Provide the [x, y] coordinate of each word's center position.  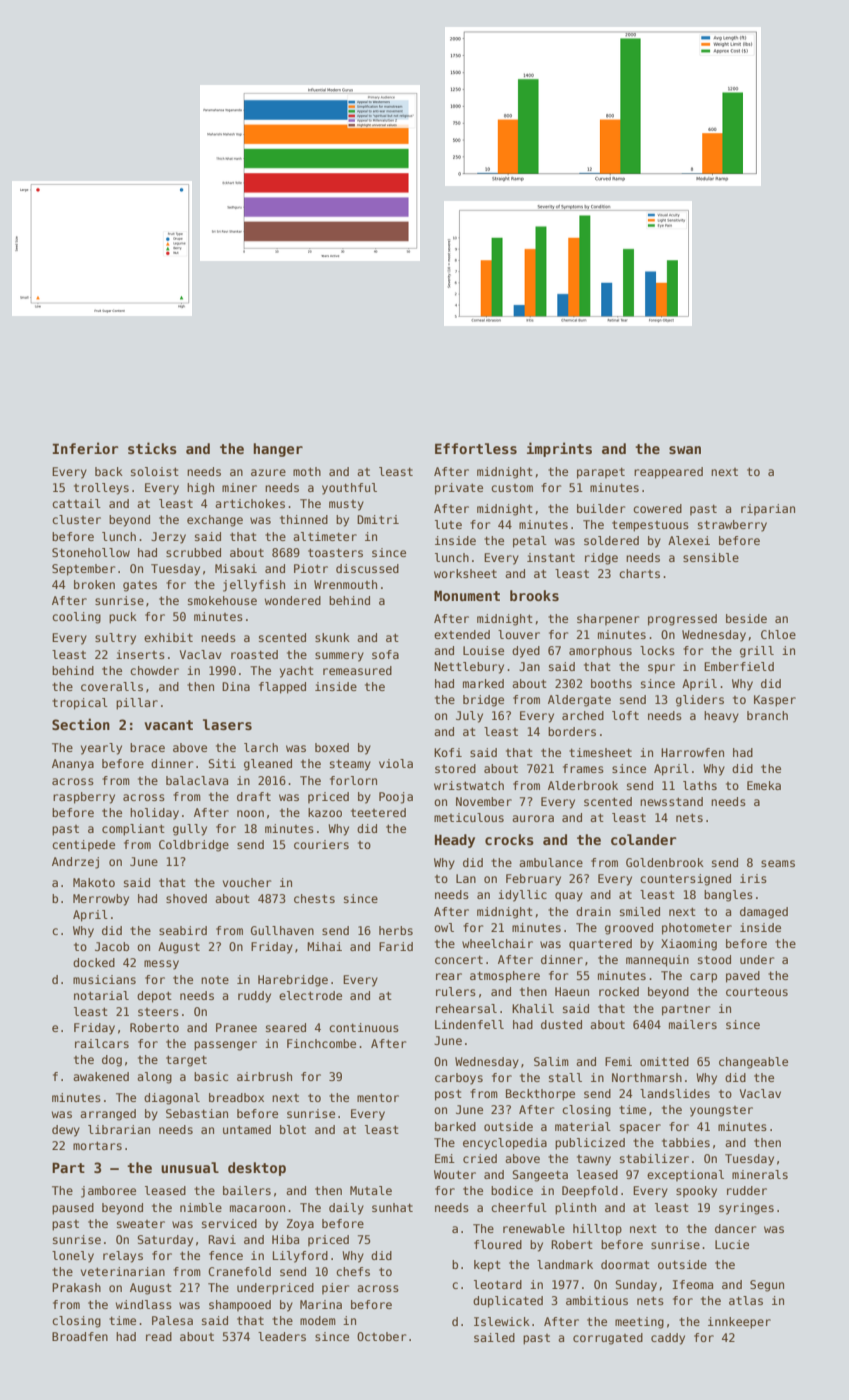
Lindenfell [469, 1024]
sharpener [608, 619]
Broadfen [80, 1336]
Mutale [371, 1190]
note [215, 980]
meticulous [469, 817]
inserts [140, 654]
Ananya [73, 765]
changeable [753, 1063]
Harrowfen [692, 752]
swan [685, 450]
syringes [746, 1209]
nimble [201, 1207]
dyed [526, 652]
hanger [278, 450]
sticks [152, 448]
